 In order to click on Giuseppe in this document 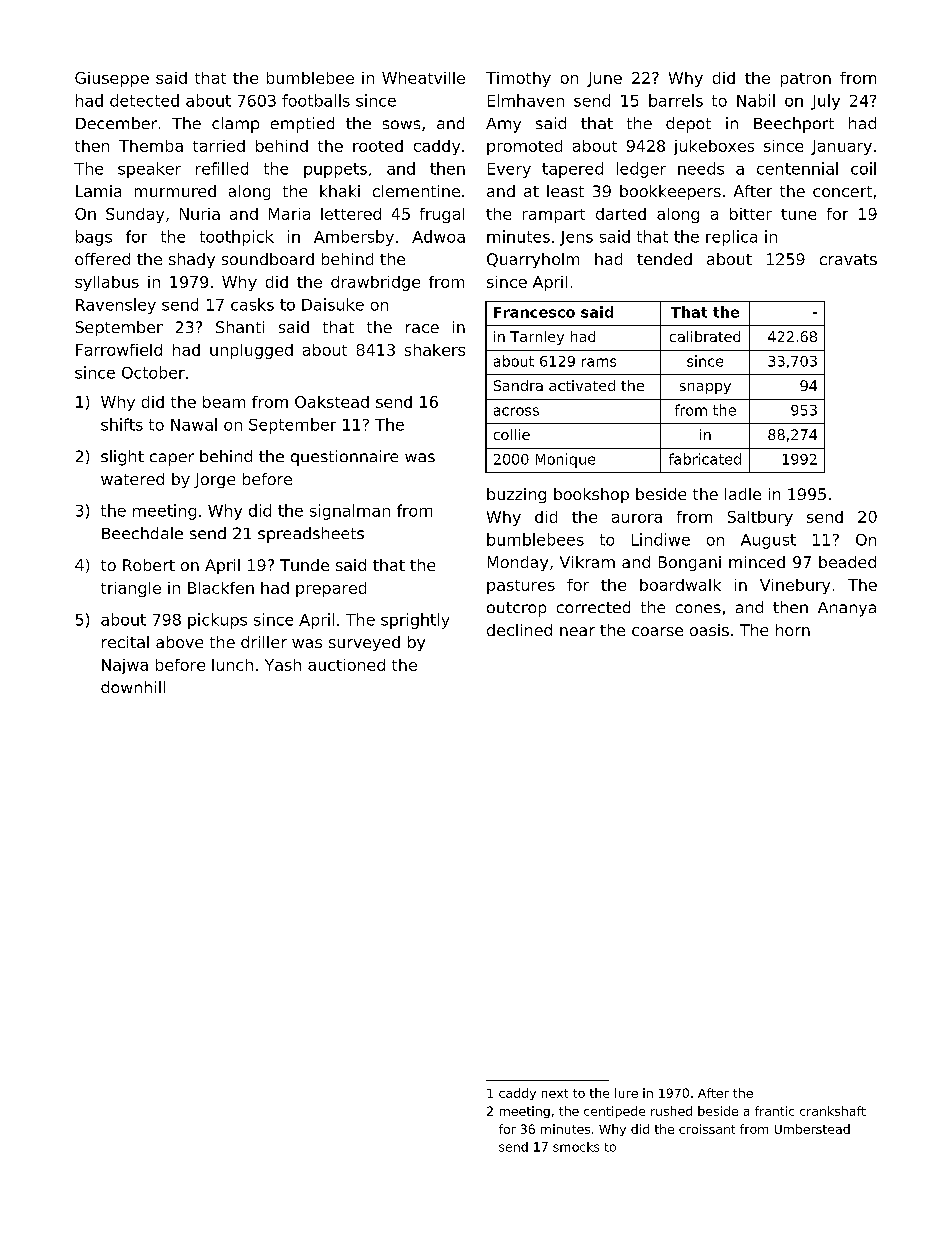, I will do `click(112, 79)`.
